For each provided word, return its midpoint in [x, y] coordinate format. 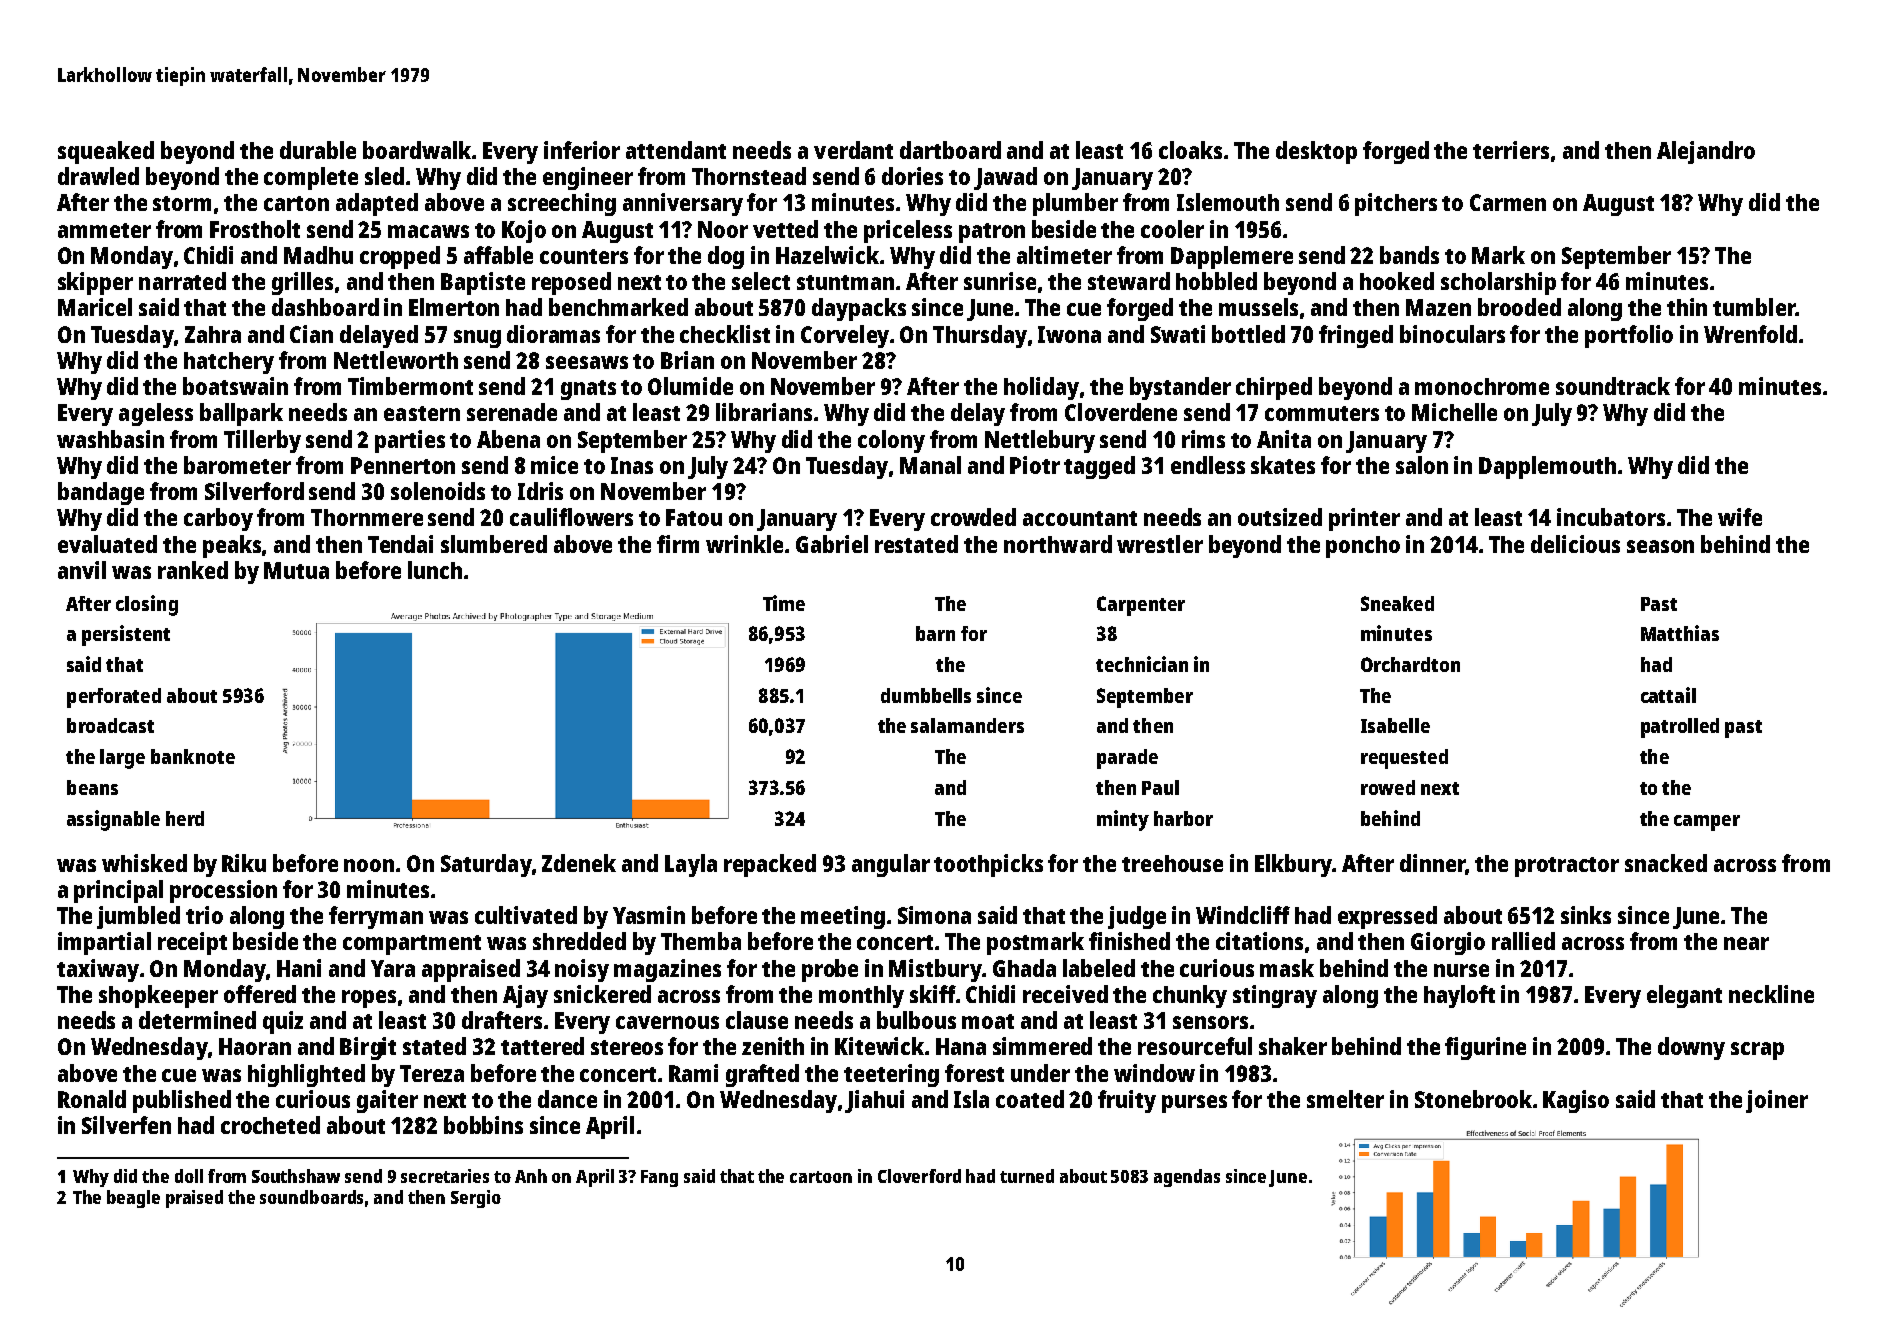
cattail [1668, 695]
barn [935, 633]
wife [1740, 517]
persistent [126, 635]
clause [757, 1020]
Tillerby [262, 441]
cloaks [1190, 150]
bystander [1180, 388]
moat [988, 1021]
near [1746, 943]
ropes [369, 999]
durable [318, 150]
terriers [1511, 150]
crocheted [270, 1125]
